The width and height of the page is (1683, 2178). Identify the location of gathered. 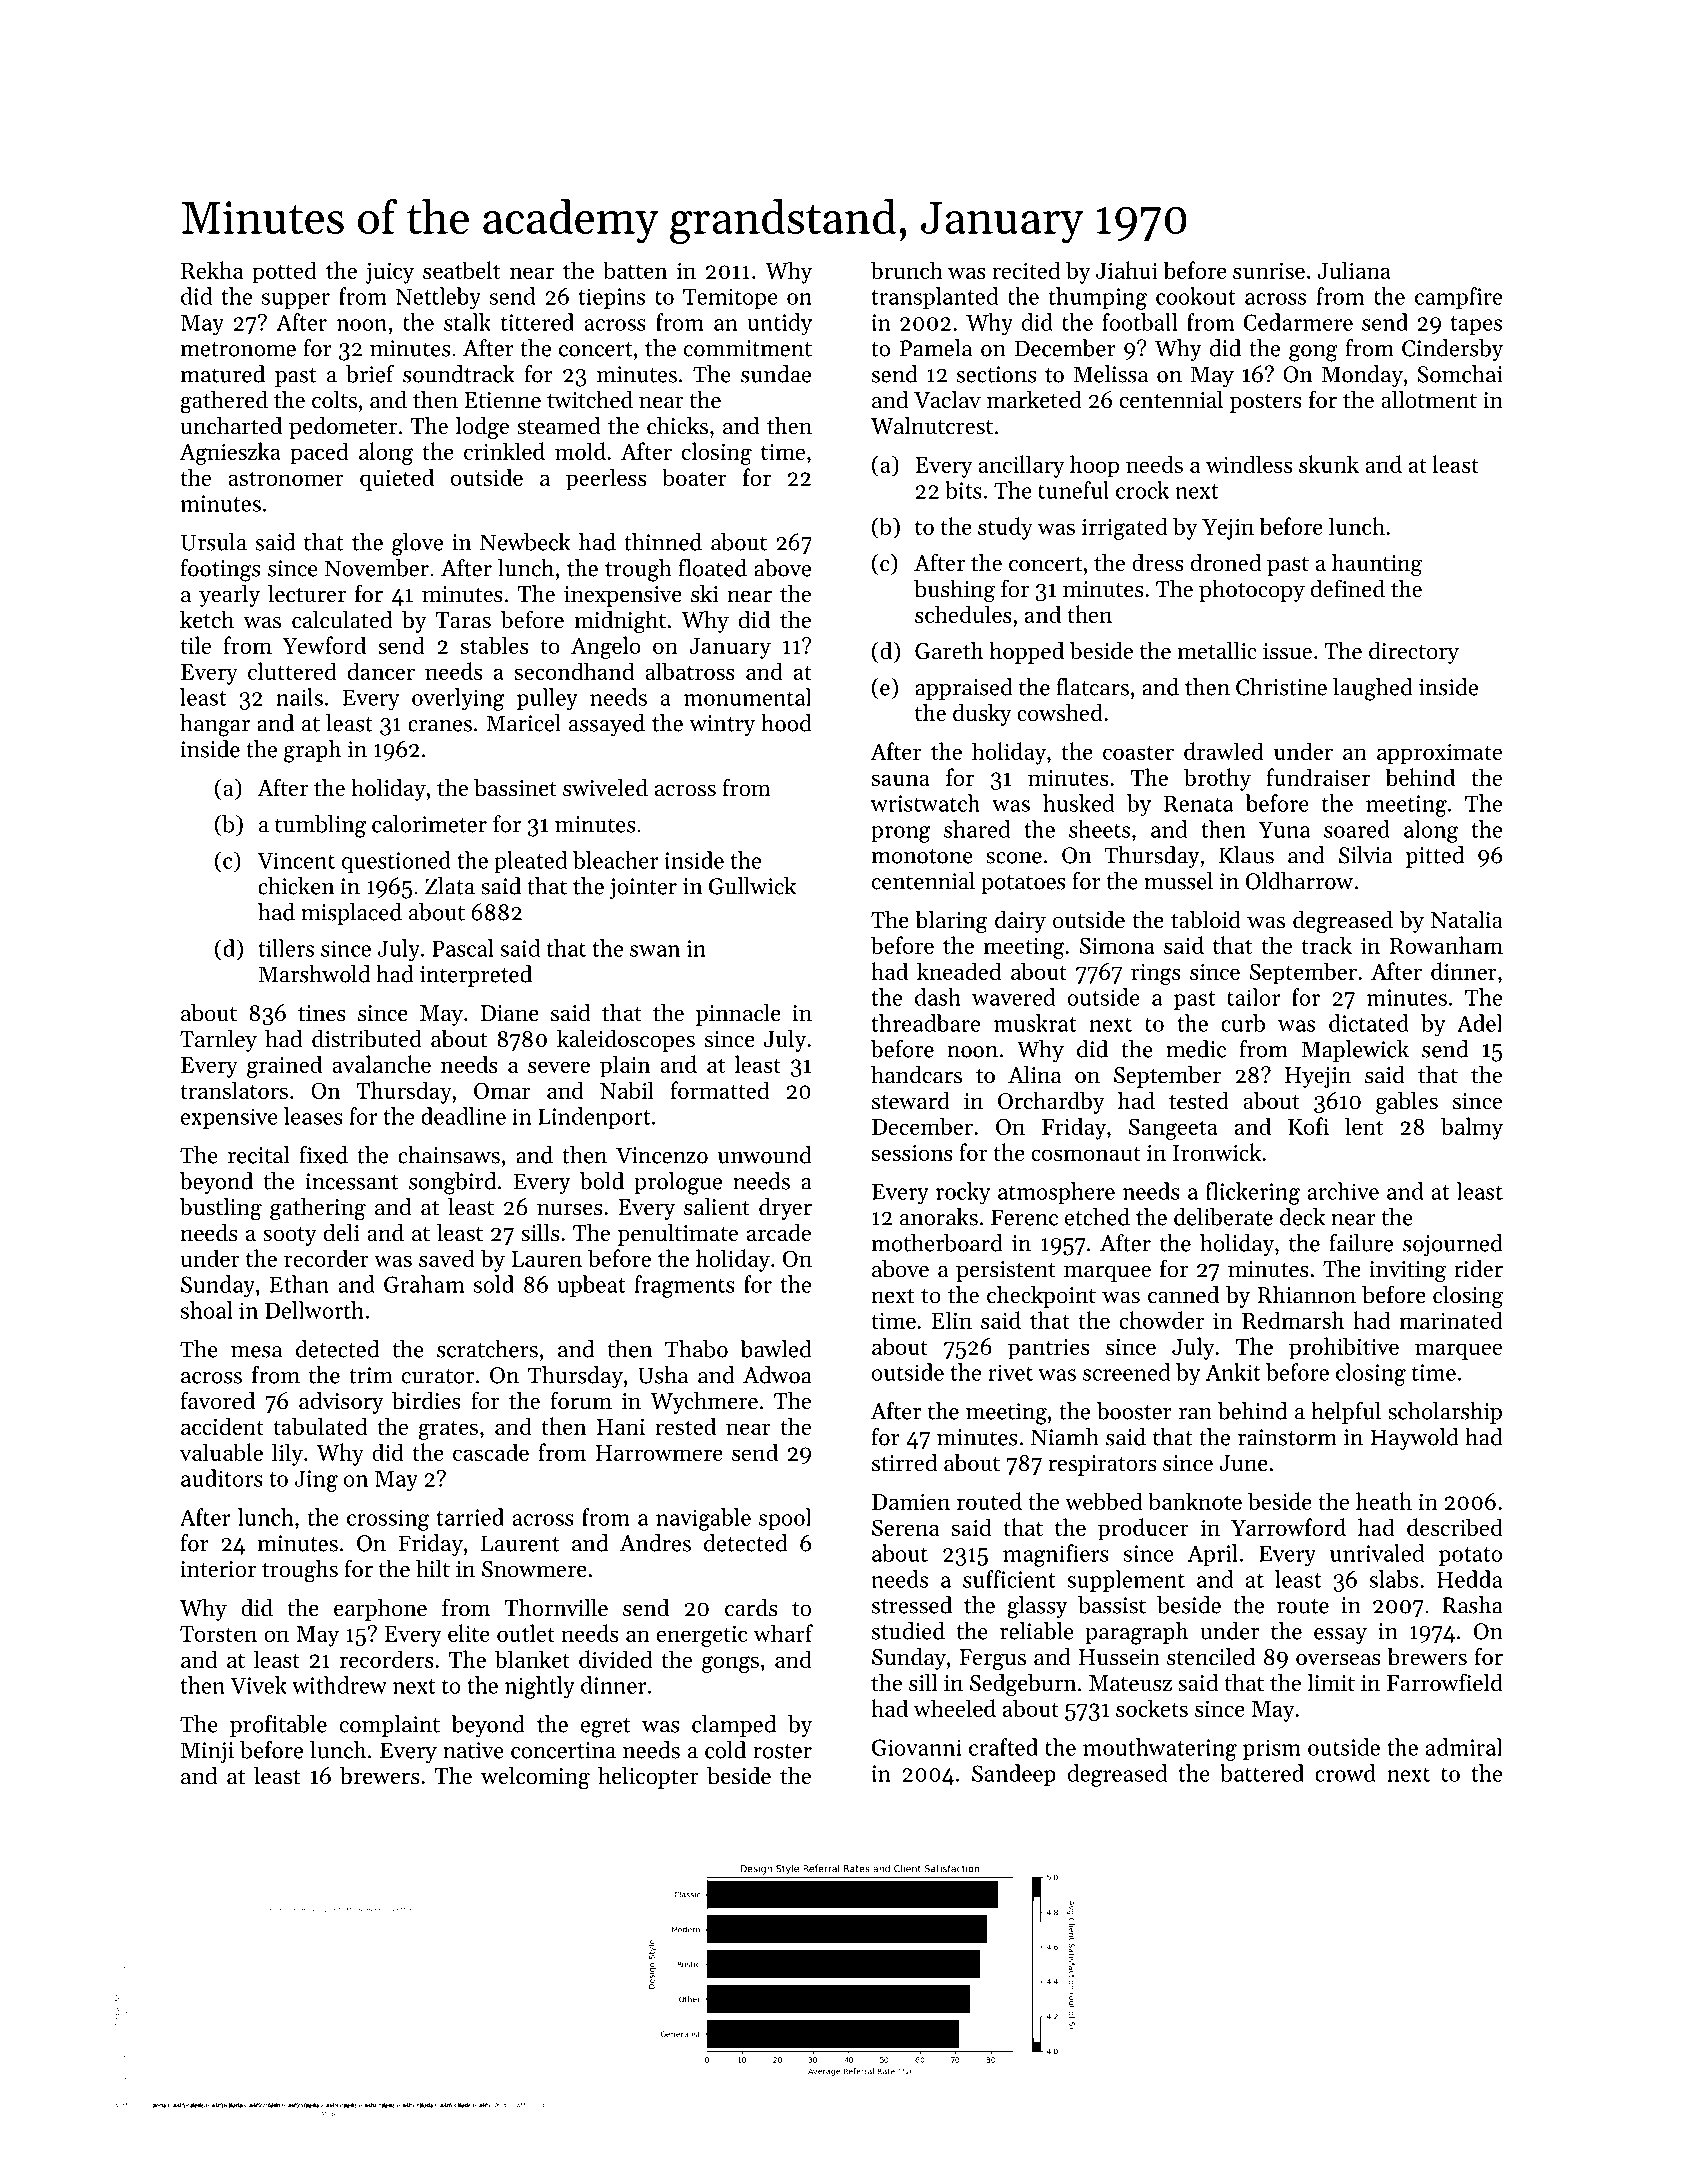
(224, 402).
